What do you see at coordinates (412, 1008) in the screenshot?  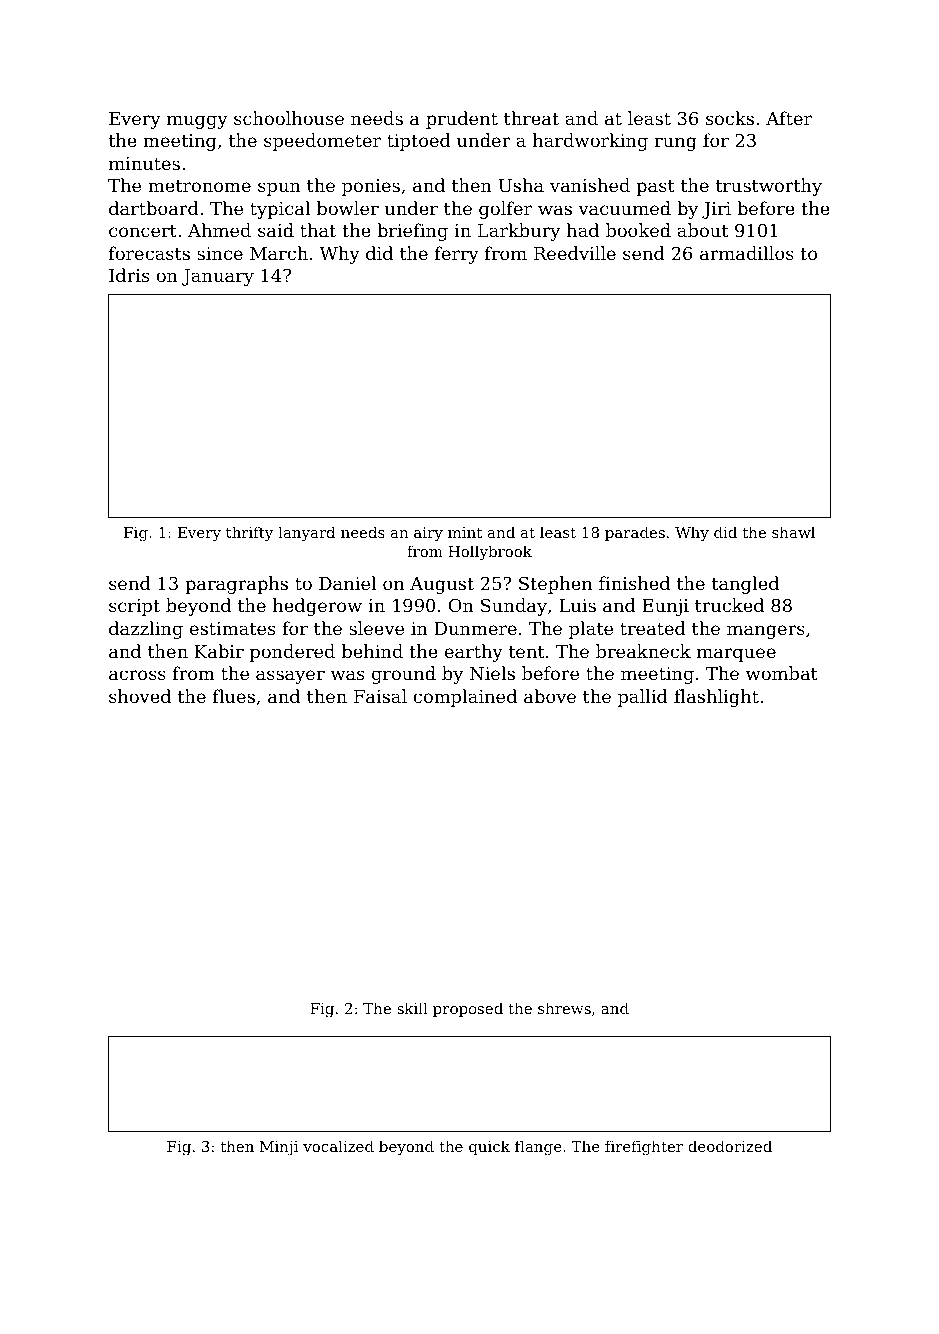 I see `skill` at bounding box center [412, 1008].
